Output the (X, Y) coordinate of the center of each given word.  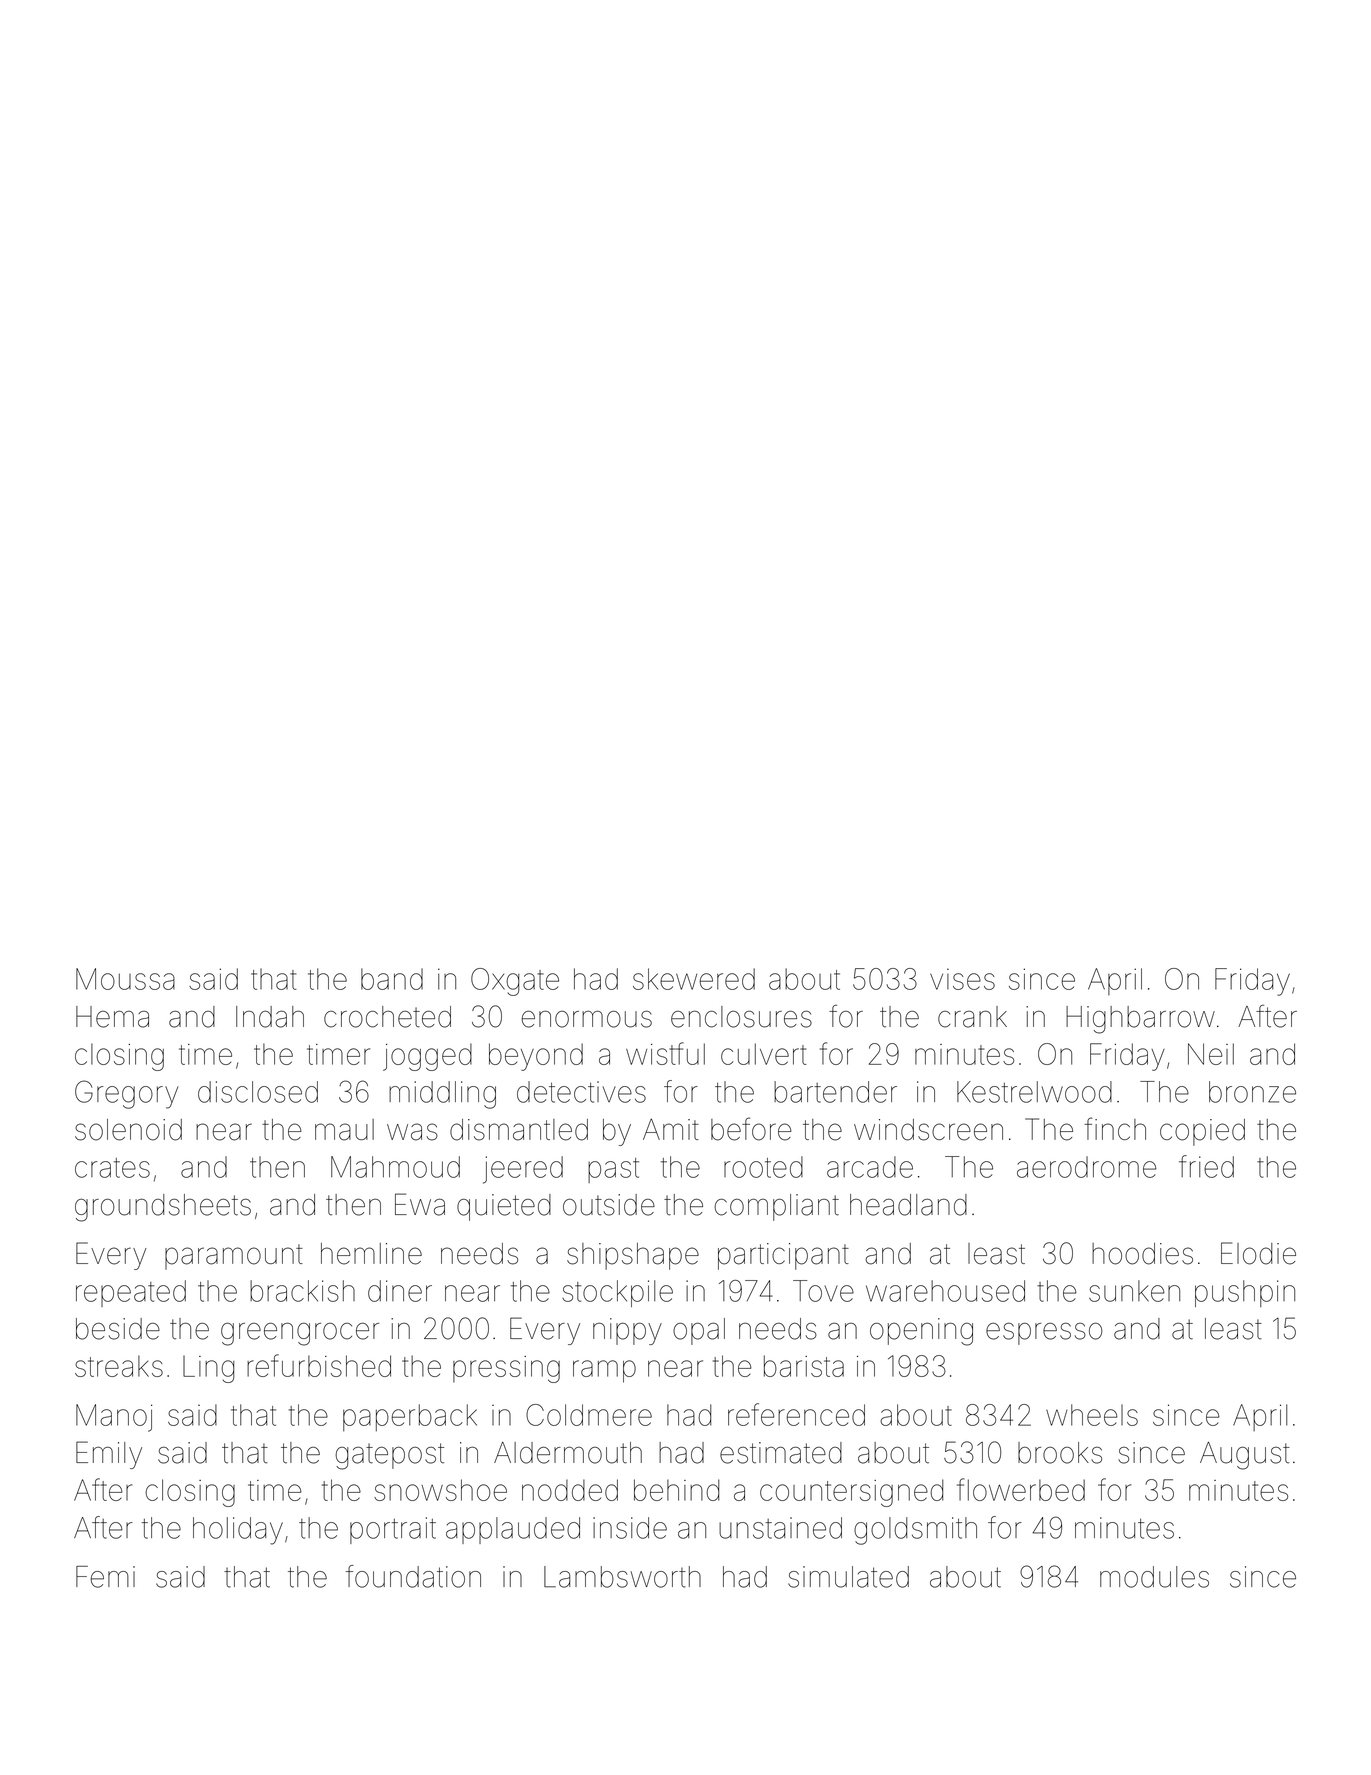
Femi (105, 1577)
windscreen (928, 1130)
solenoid (128, 1130)
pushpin (1245, 1293)
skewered (694, 979)
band (392, 979)
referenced (796, 1414)
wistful (665, 1053)
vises (962, 979)
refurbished (319, 1365)
